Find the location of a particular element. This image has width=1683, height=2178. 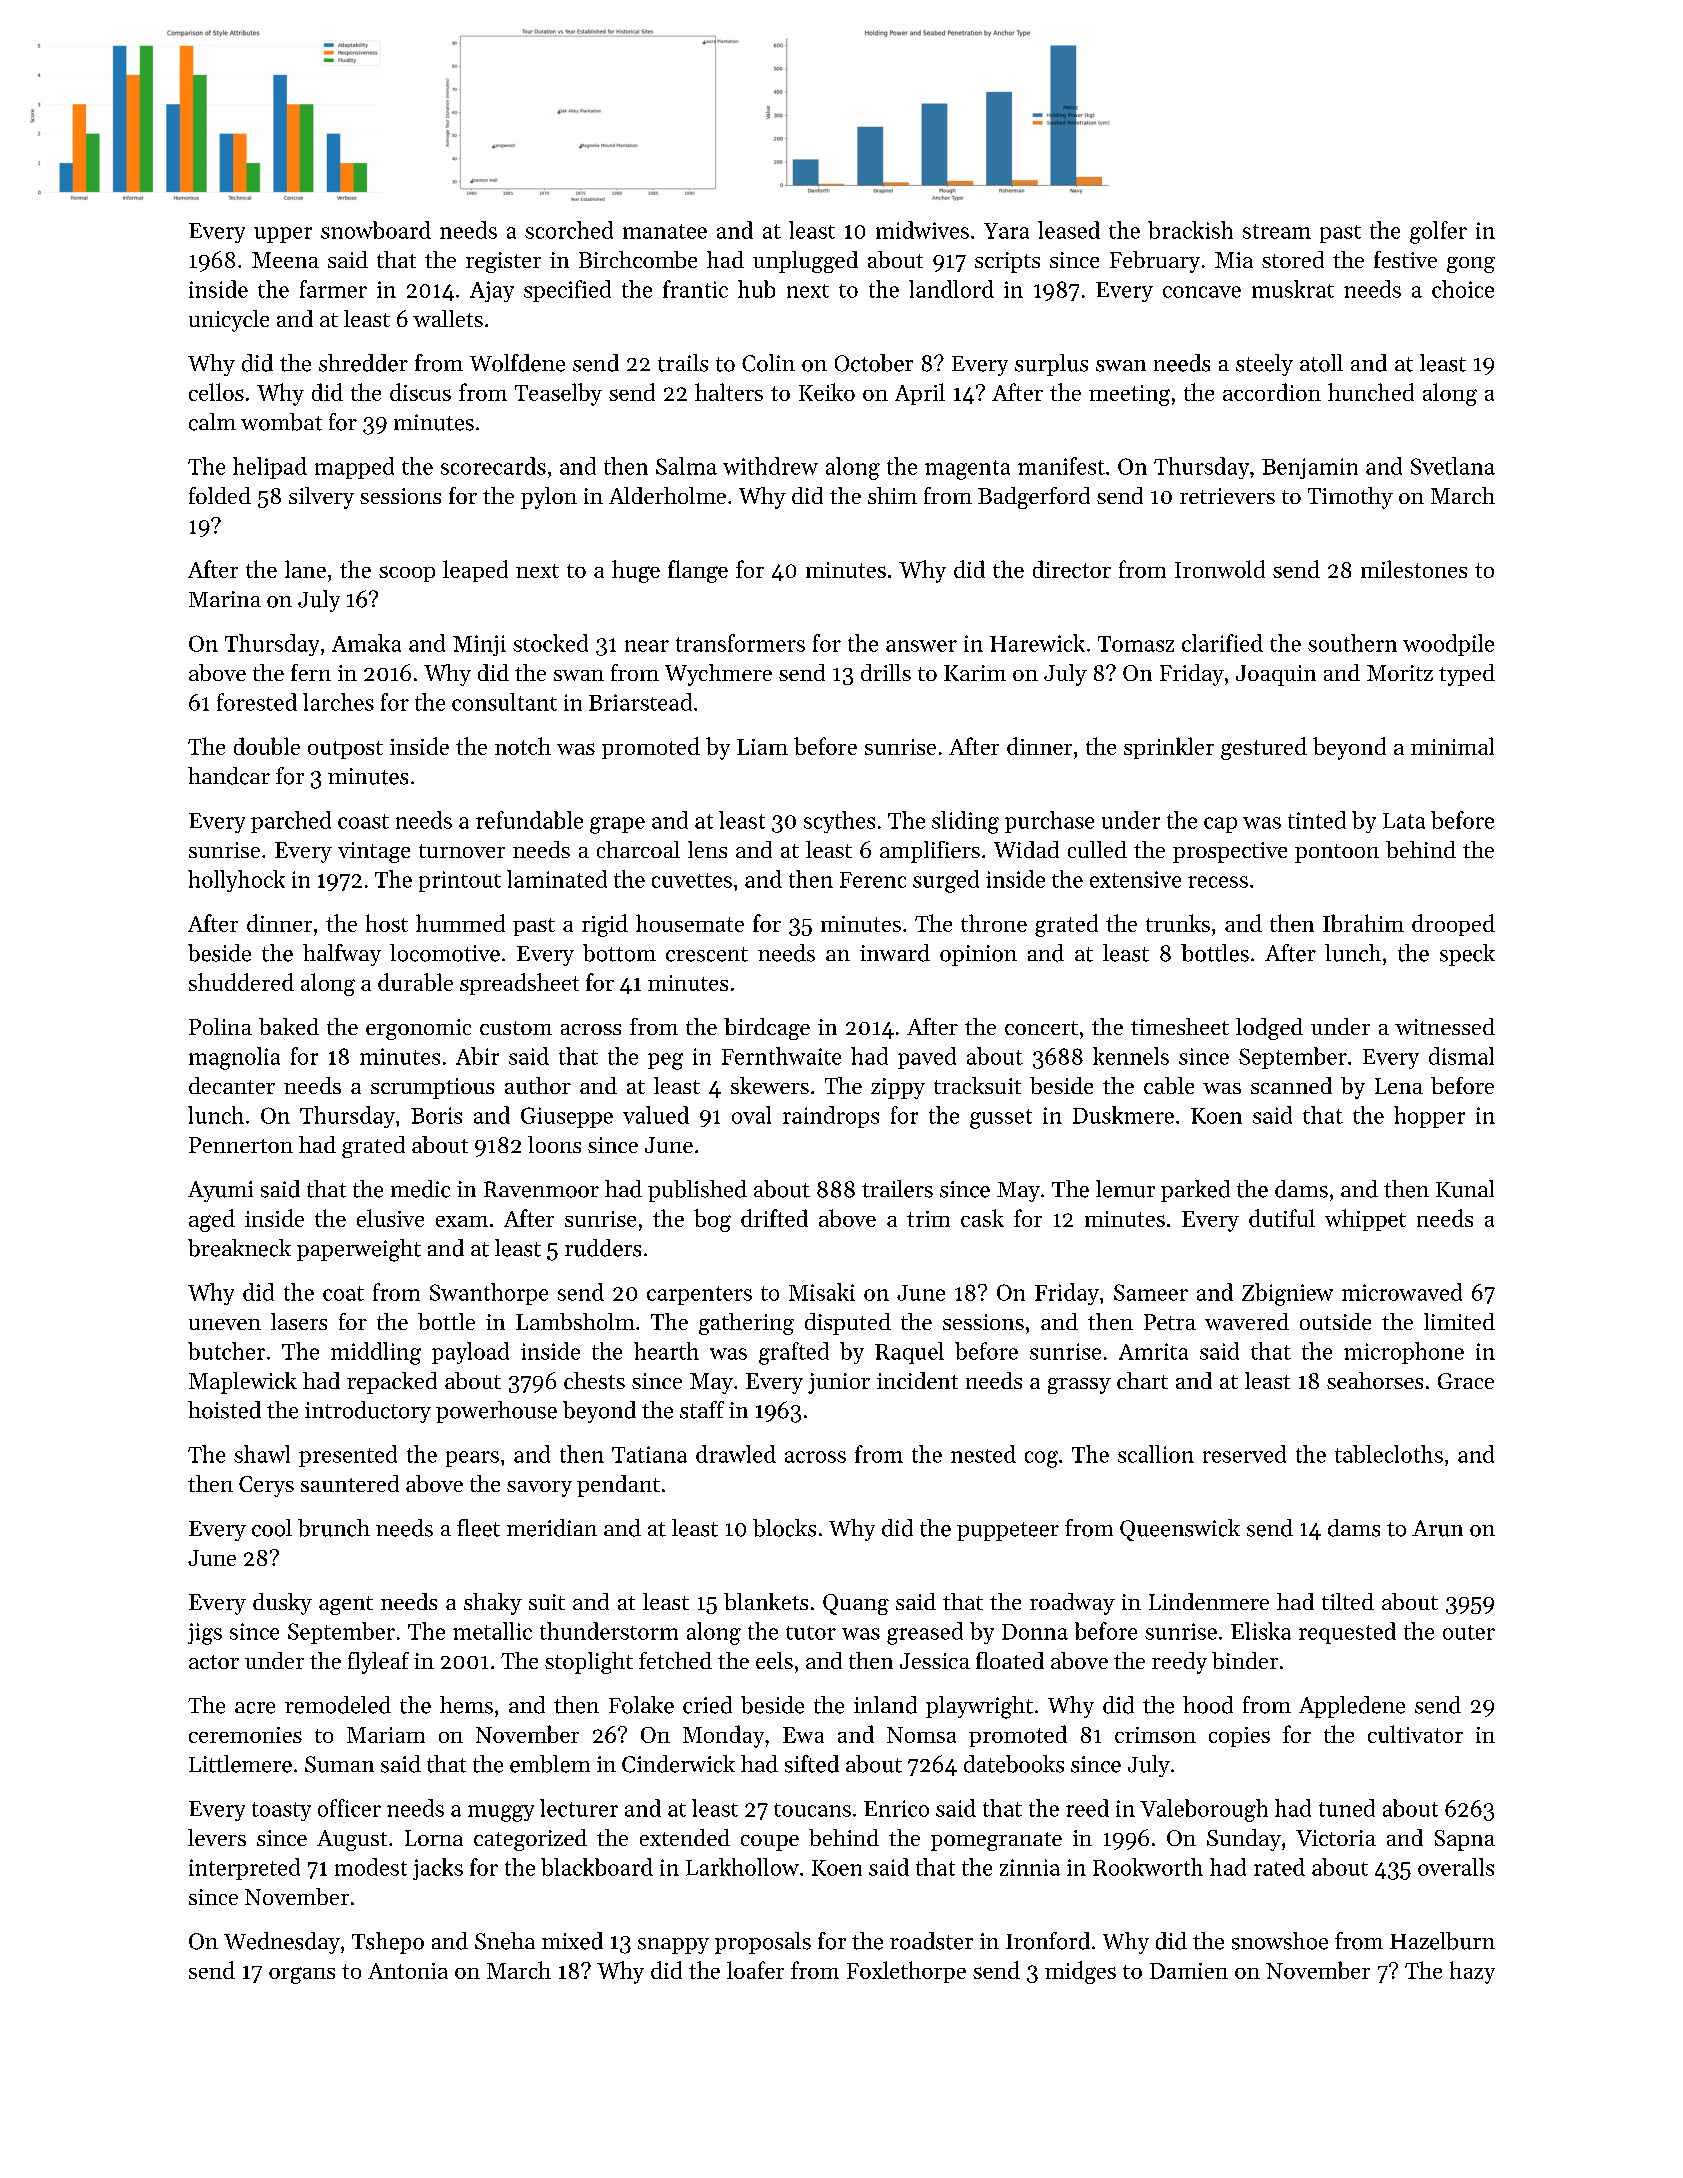

zinnia is located at coordinates (1030, 1867).
